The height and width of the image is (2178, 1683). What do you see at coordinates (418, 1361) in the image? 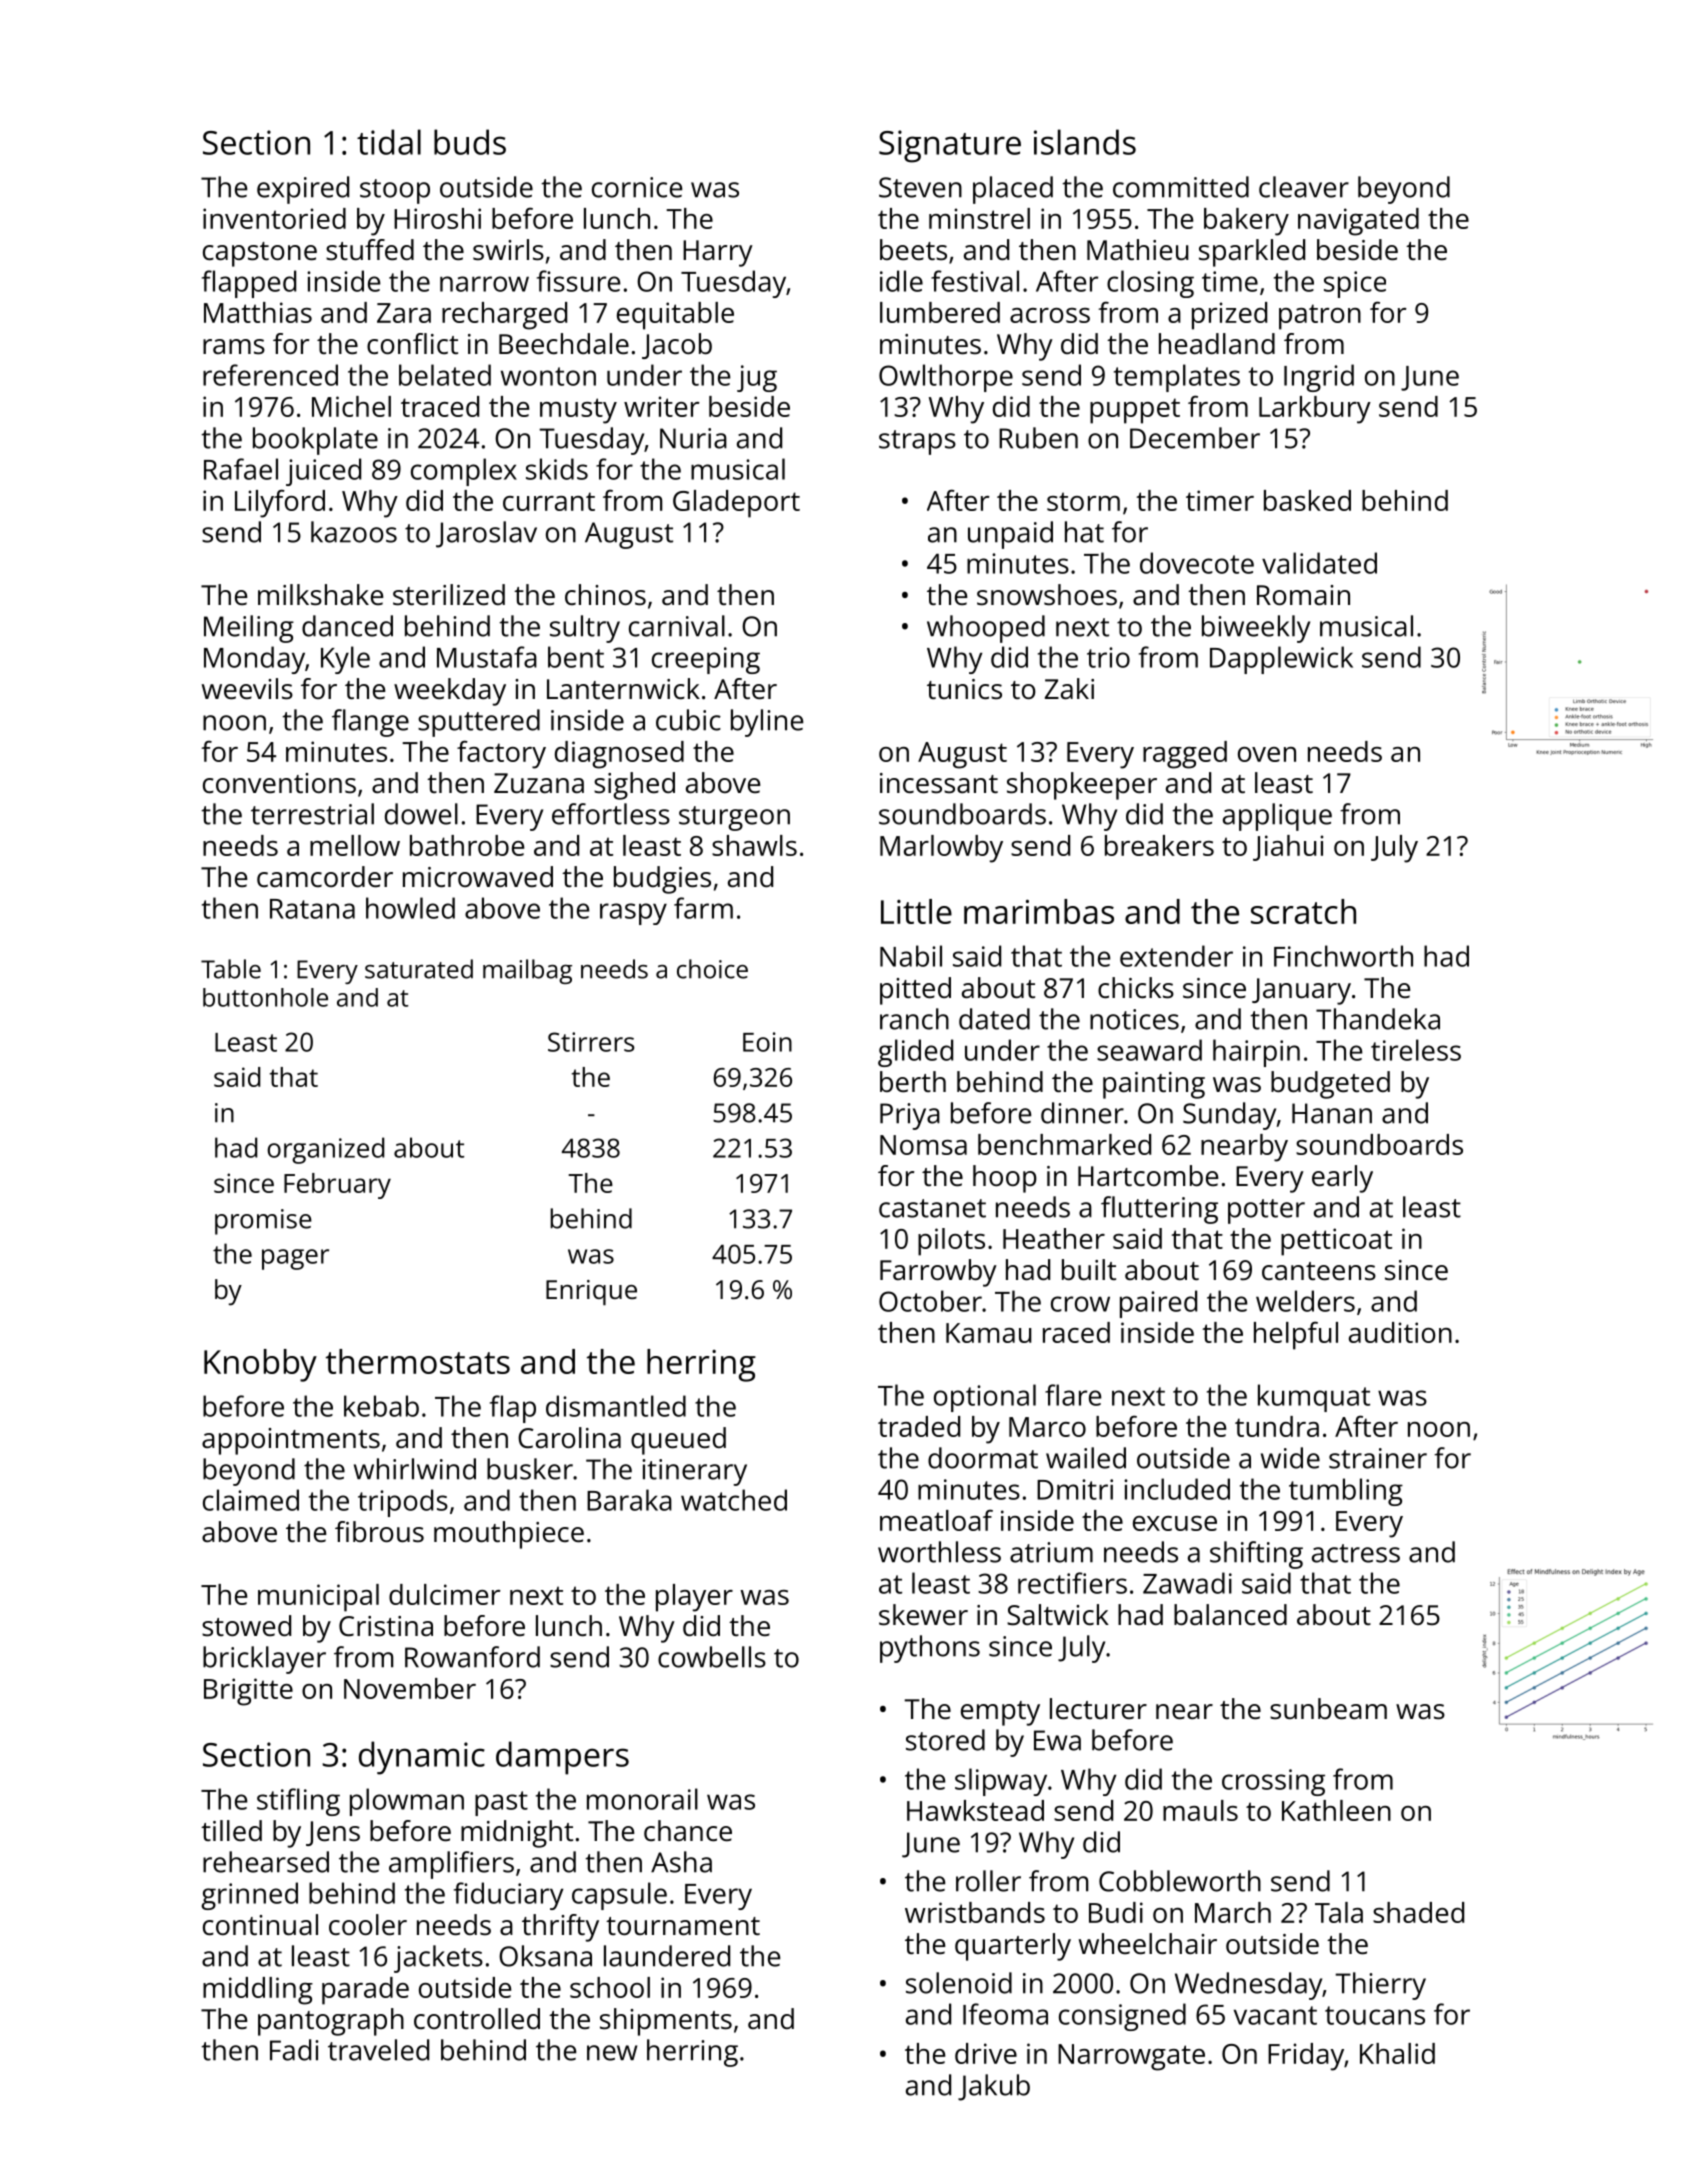
I see `thermostats` at bounding box center [418, 1361].
